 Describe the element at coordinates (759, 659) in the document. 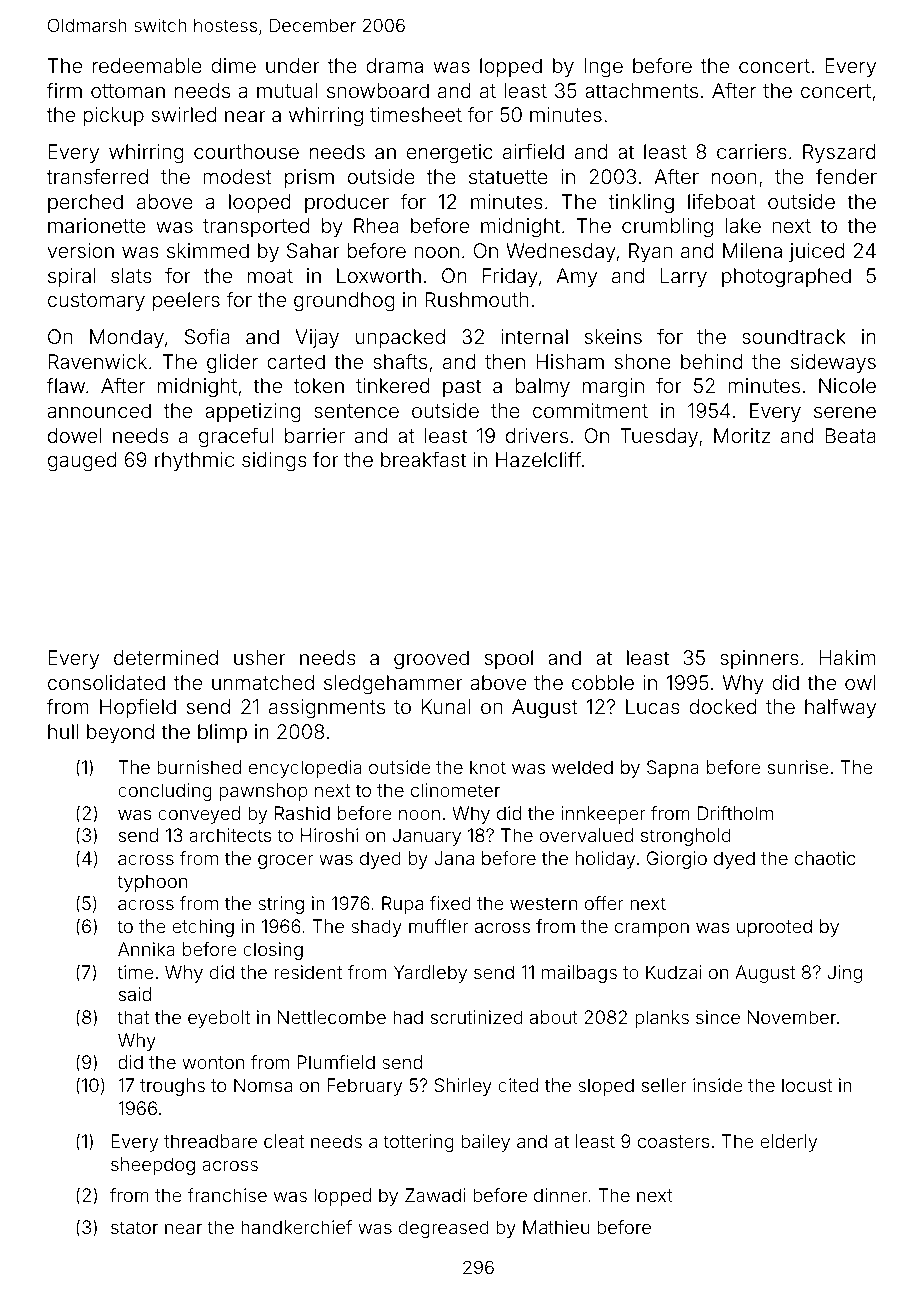

I see `spinners` at that location.
